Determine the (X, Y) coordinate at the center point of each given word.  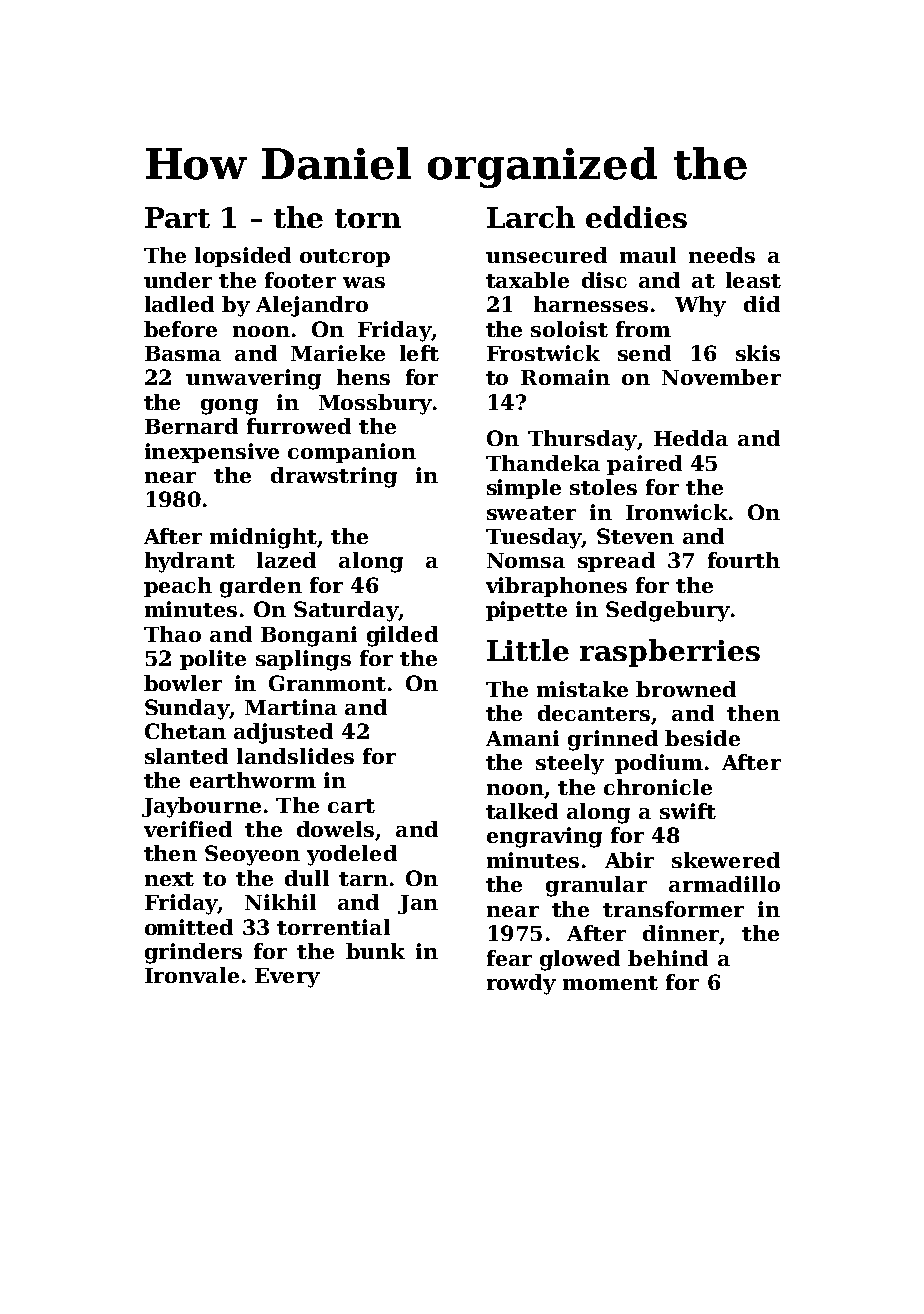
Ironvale (192, 975)
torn (368, 218)
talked (522, 811)
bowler (183, 683)
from (643, 329)
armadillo (724, 884)
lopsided (243, 257)
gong (229, 407)
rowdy (521, 984)
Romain (565, 377)
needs (722, 255)
